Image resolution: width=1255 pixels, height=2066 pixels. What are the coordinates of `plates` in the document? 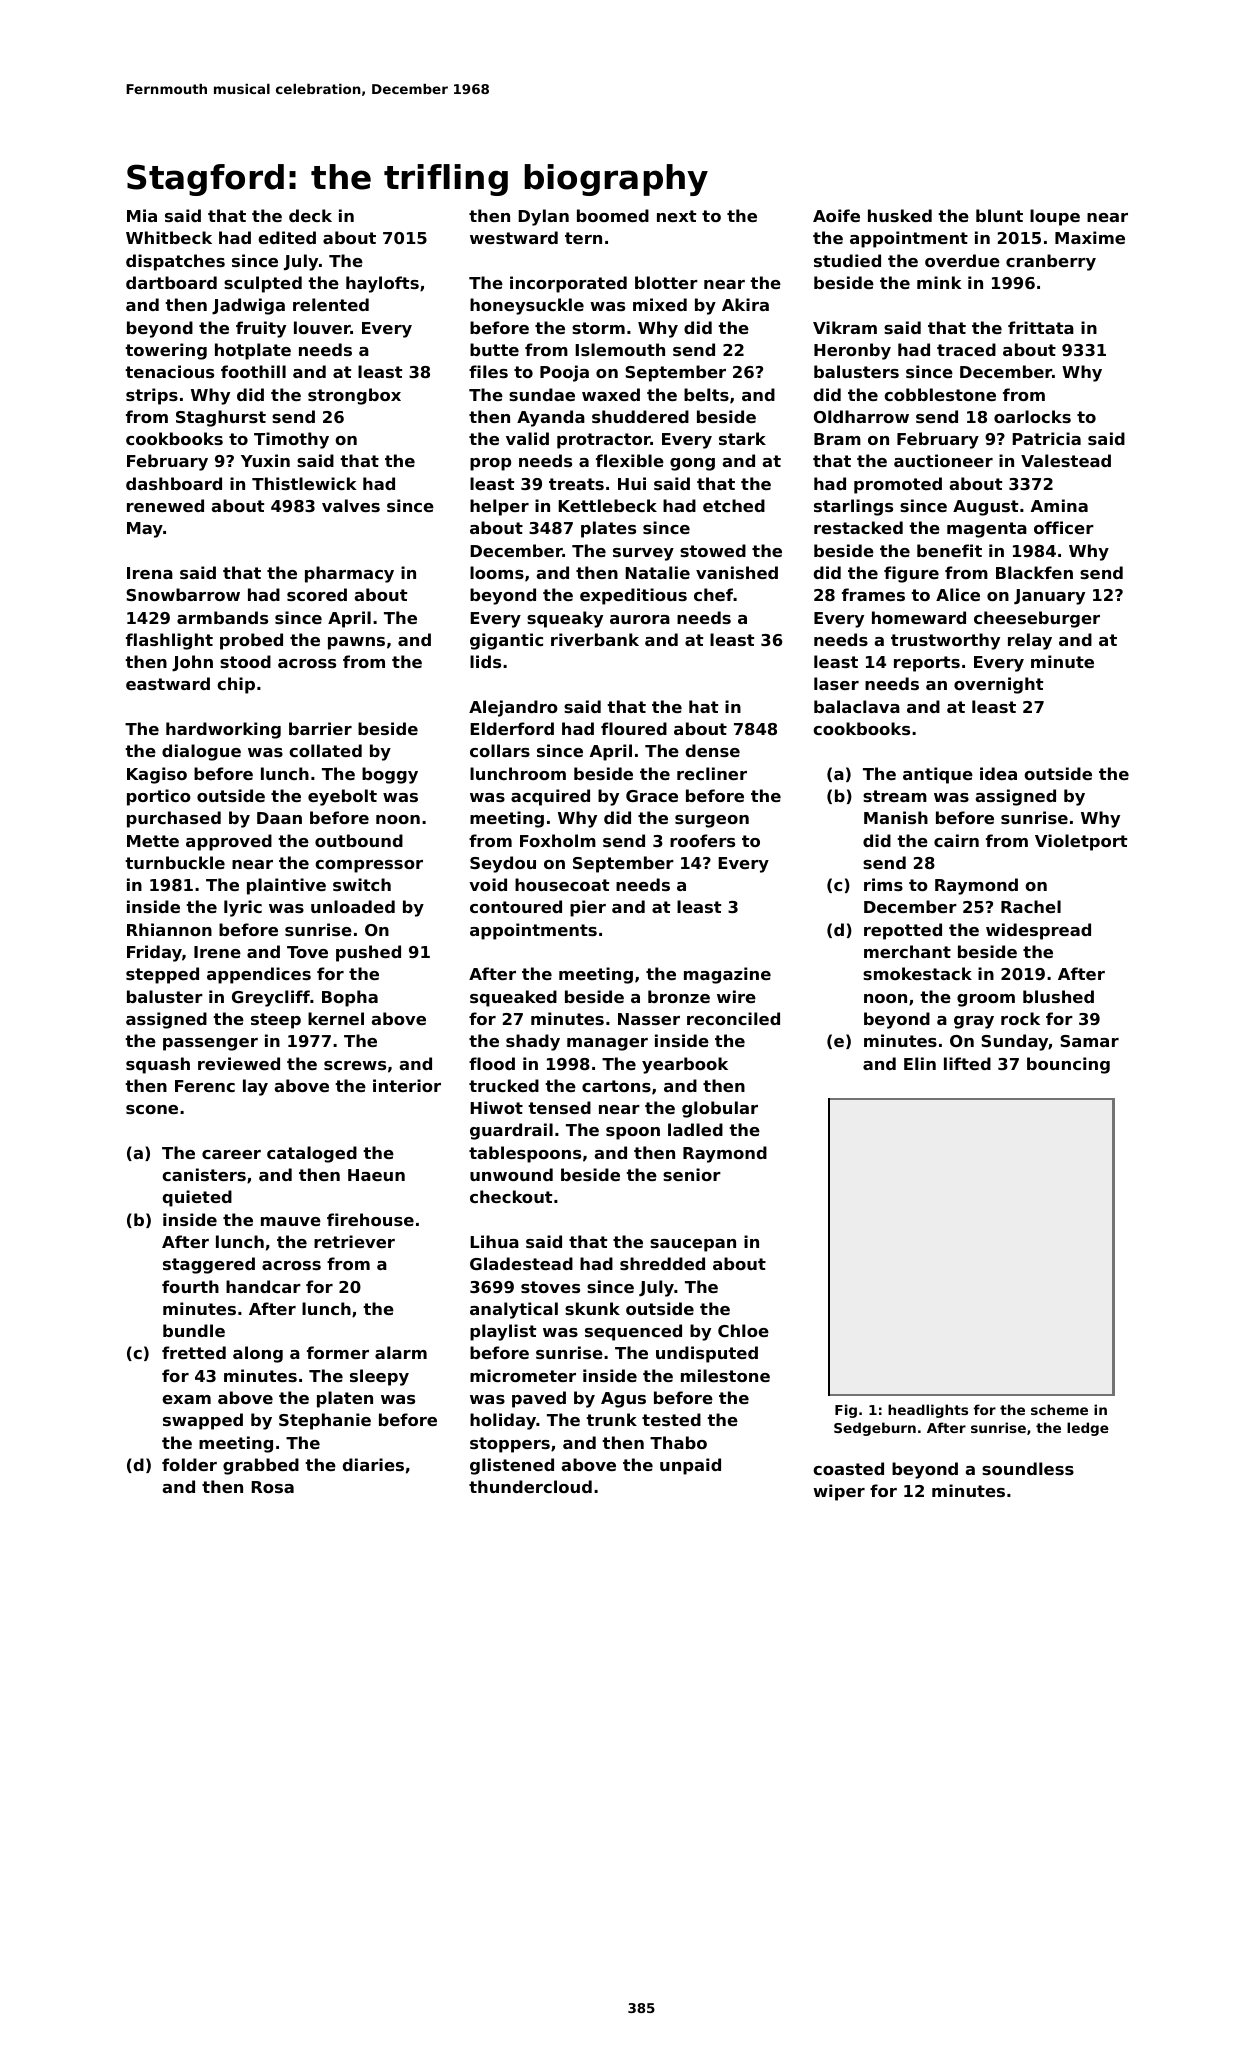 It's located at (608, 529).
